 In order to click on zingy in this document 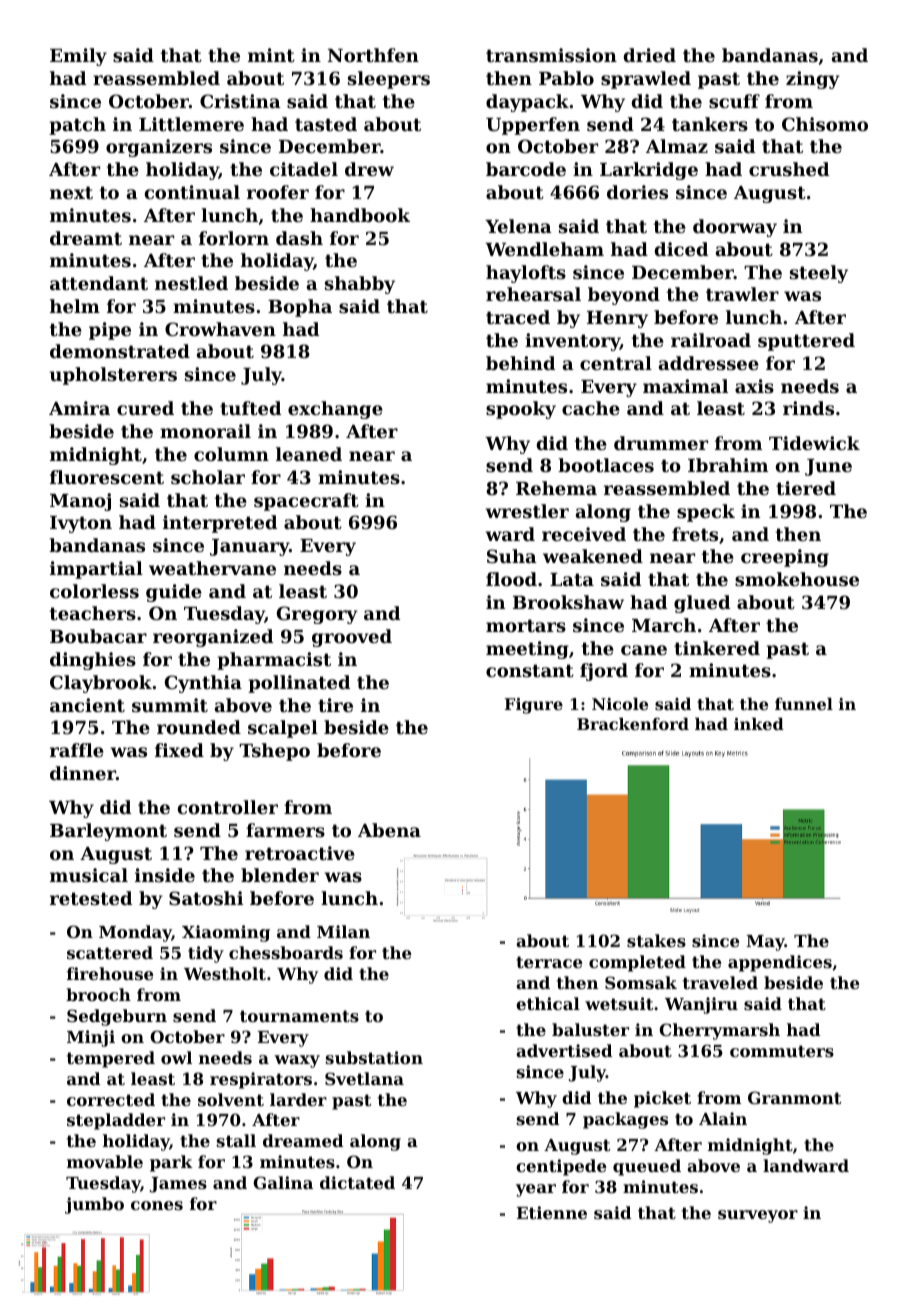, I will do `click(813, 80)`.
